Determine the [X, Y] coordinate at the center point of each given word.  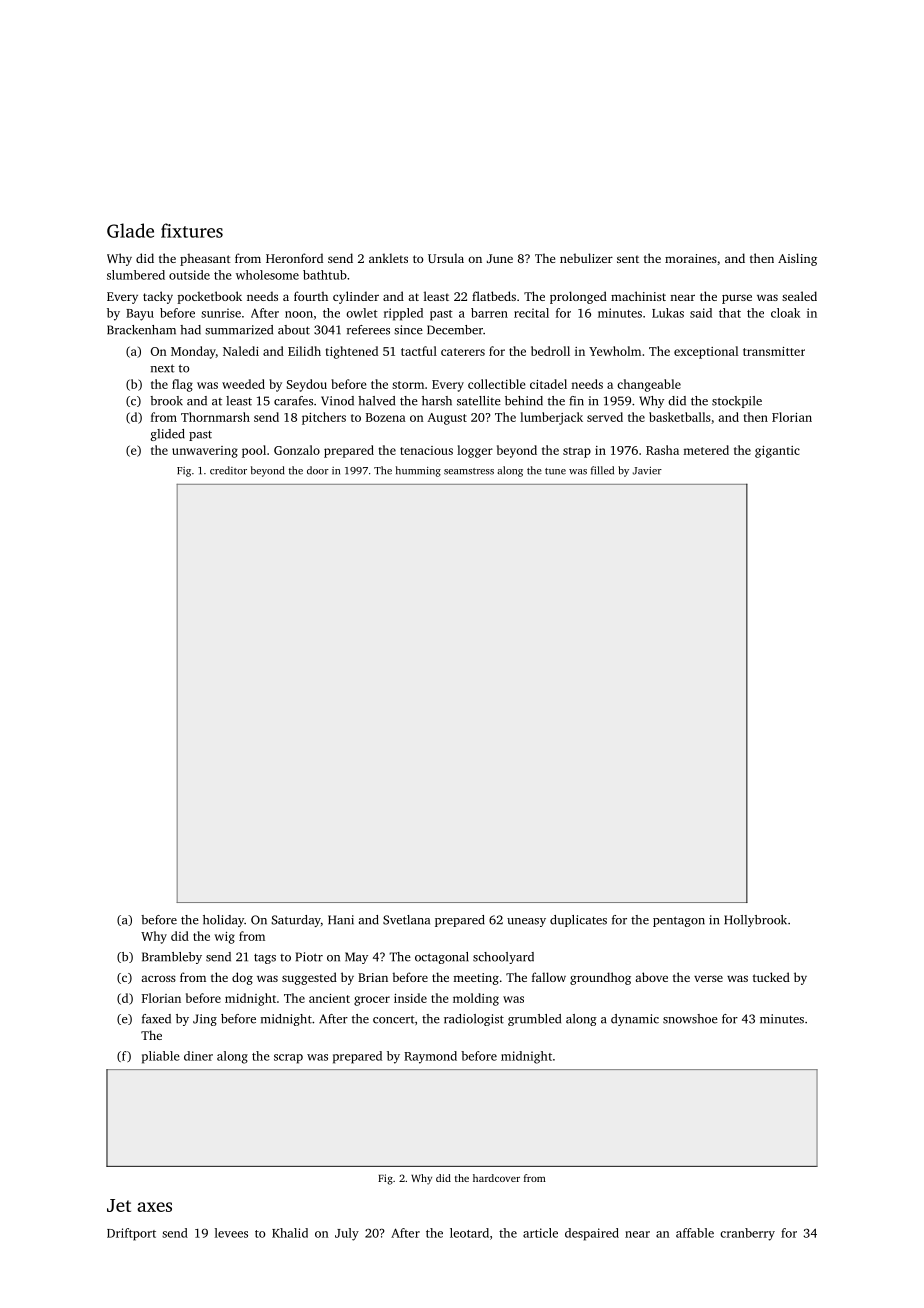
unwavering [205, 452]
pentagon [679, 921]
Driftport [131, 1234]
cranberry [747, 1234]
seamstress [469, 471]
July [347, 1234]
